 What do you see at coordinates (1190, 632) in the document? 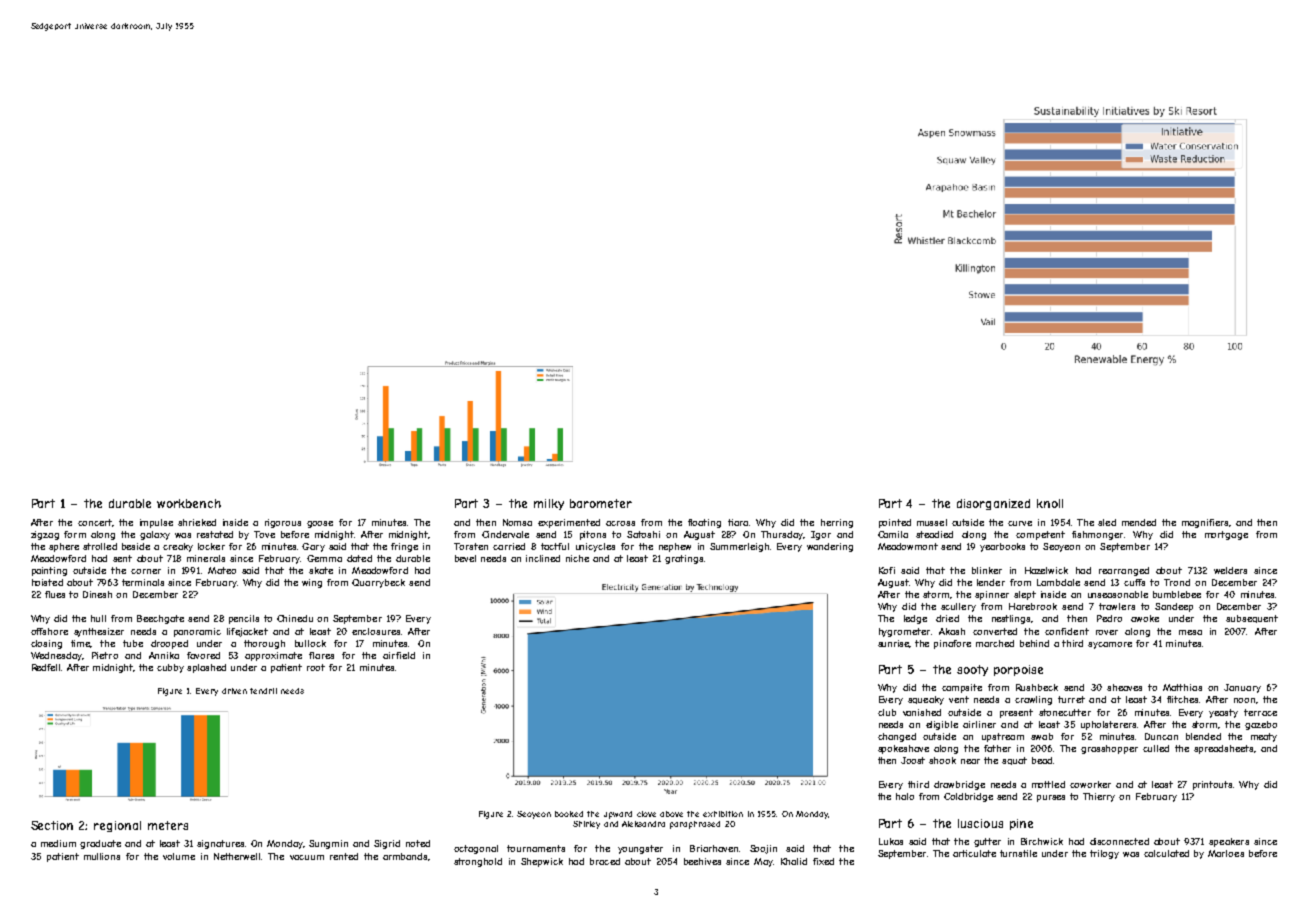
I see `mesa` at bounding box center [1190, 632].
